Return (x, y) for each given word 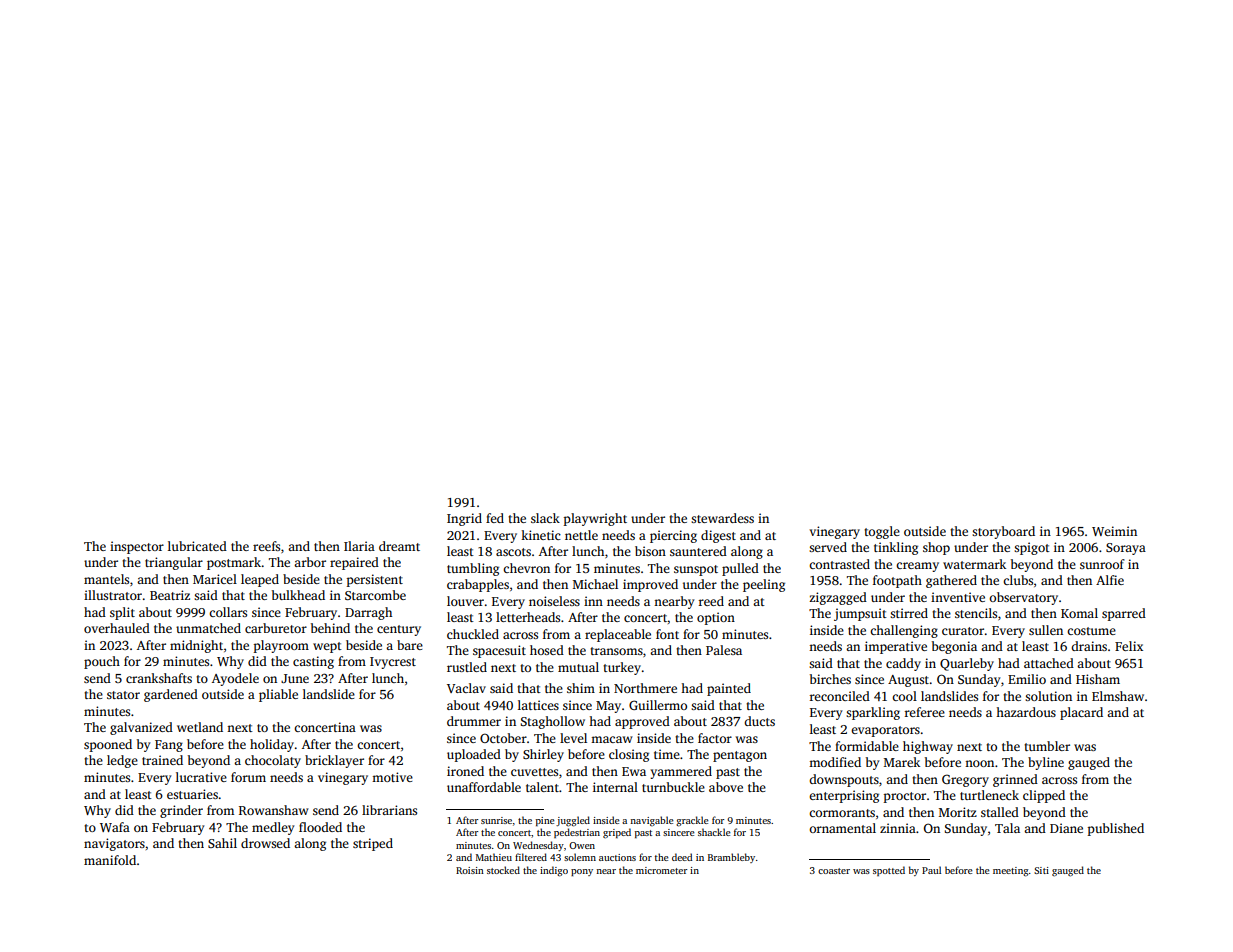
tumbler (1047, 746)
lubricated (197, 546)
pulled (740, 569)
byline (1046, 763)
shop (936, 548)
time (667, 754)
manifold (110, 860)
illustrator (113, 595)
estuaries (192, 794)
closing (629, 755)
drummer (474, 721)
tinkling (896, 548)
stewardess (722, 518)
